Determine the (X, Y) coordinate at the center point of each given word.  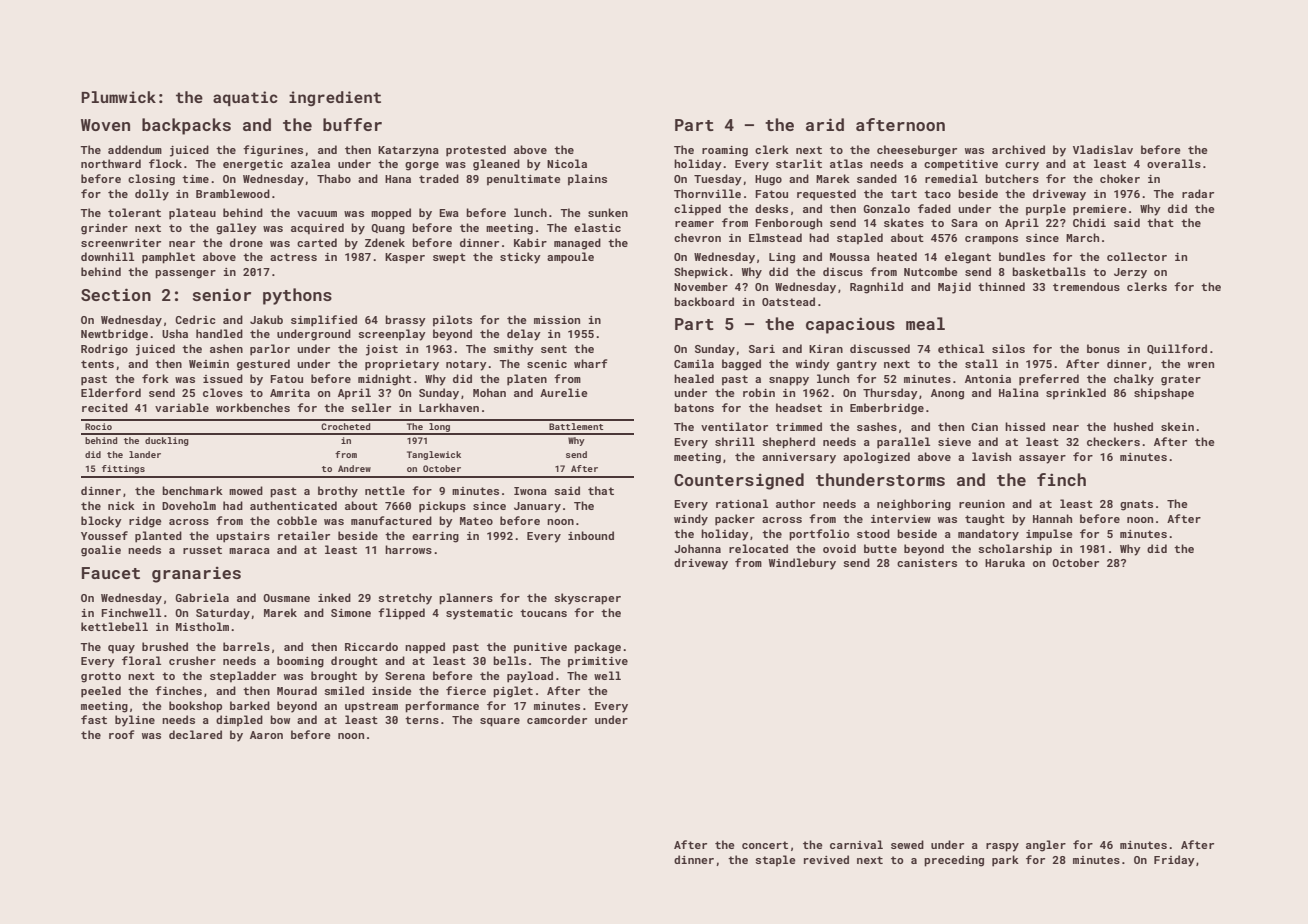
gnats (1136, 505)
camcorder (557, 719)
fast (94, 719)
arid (825, 124)
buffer (352, 124)
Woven (105, 125)
